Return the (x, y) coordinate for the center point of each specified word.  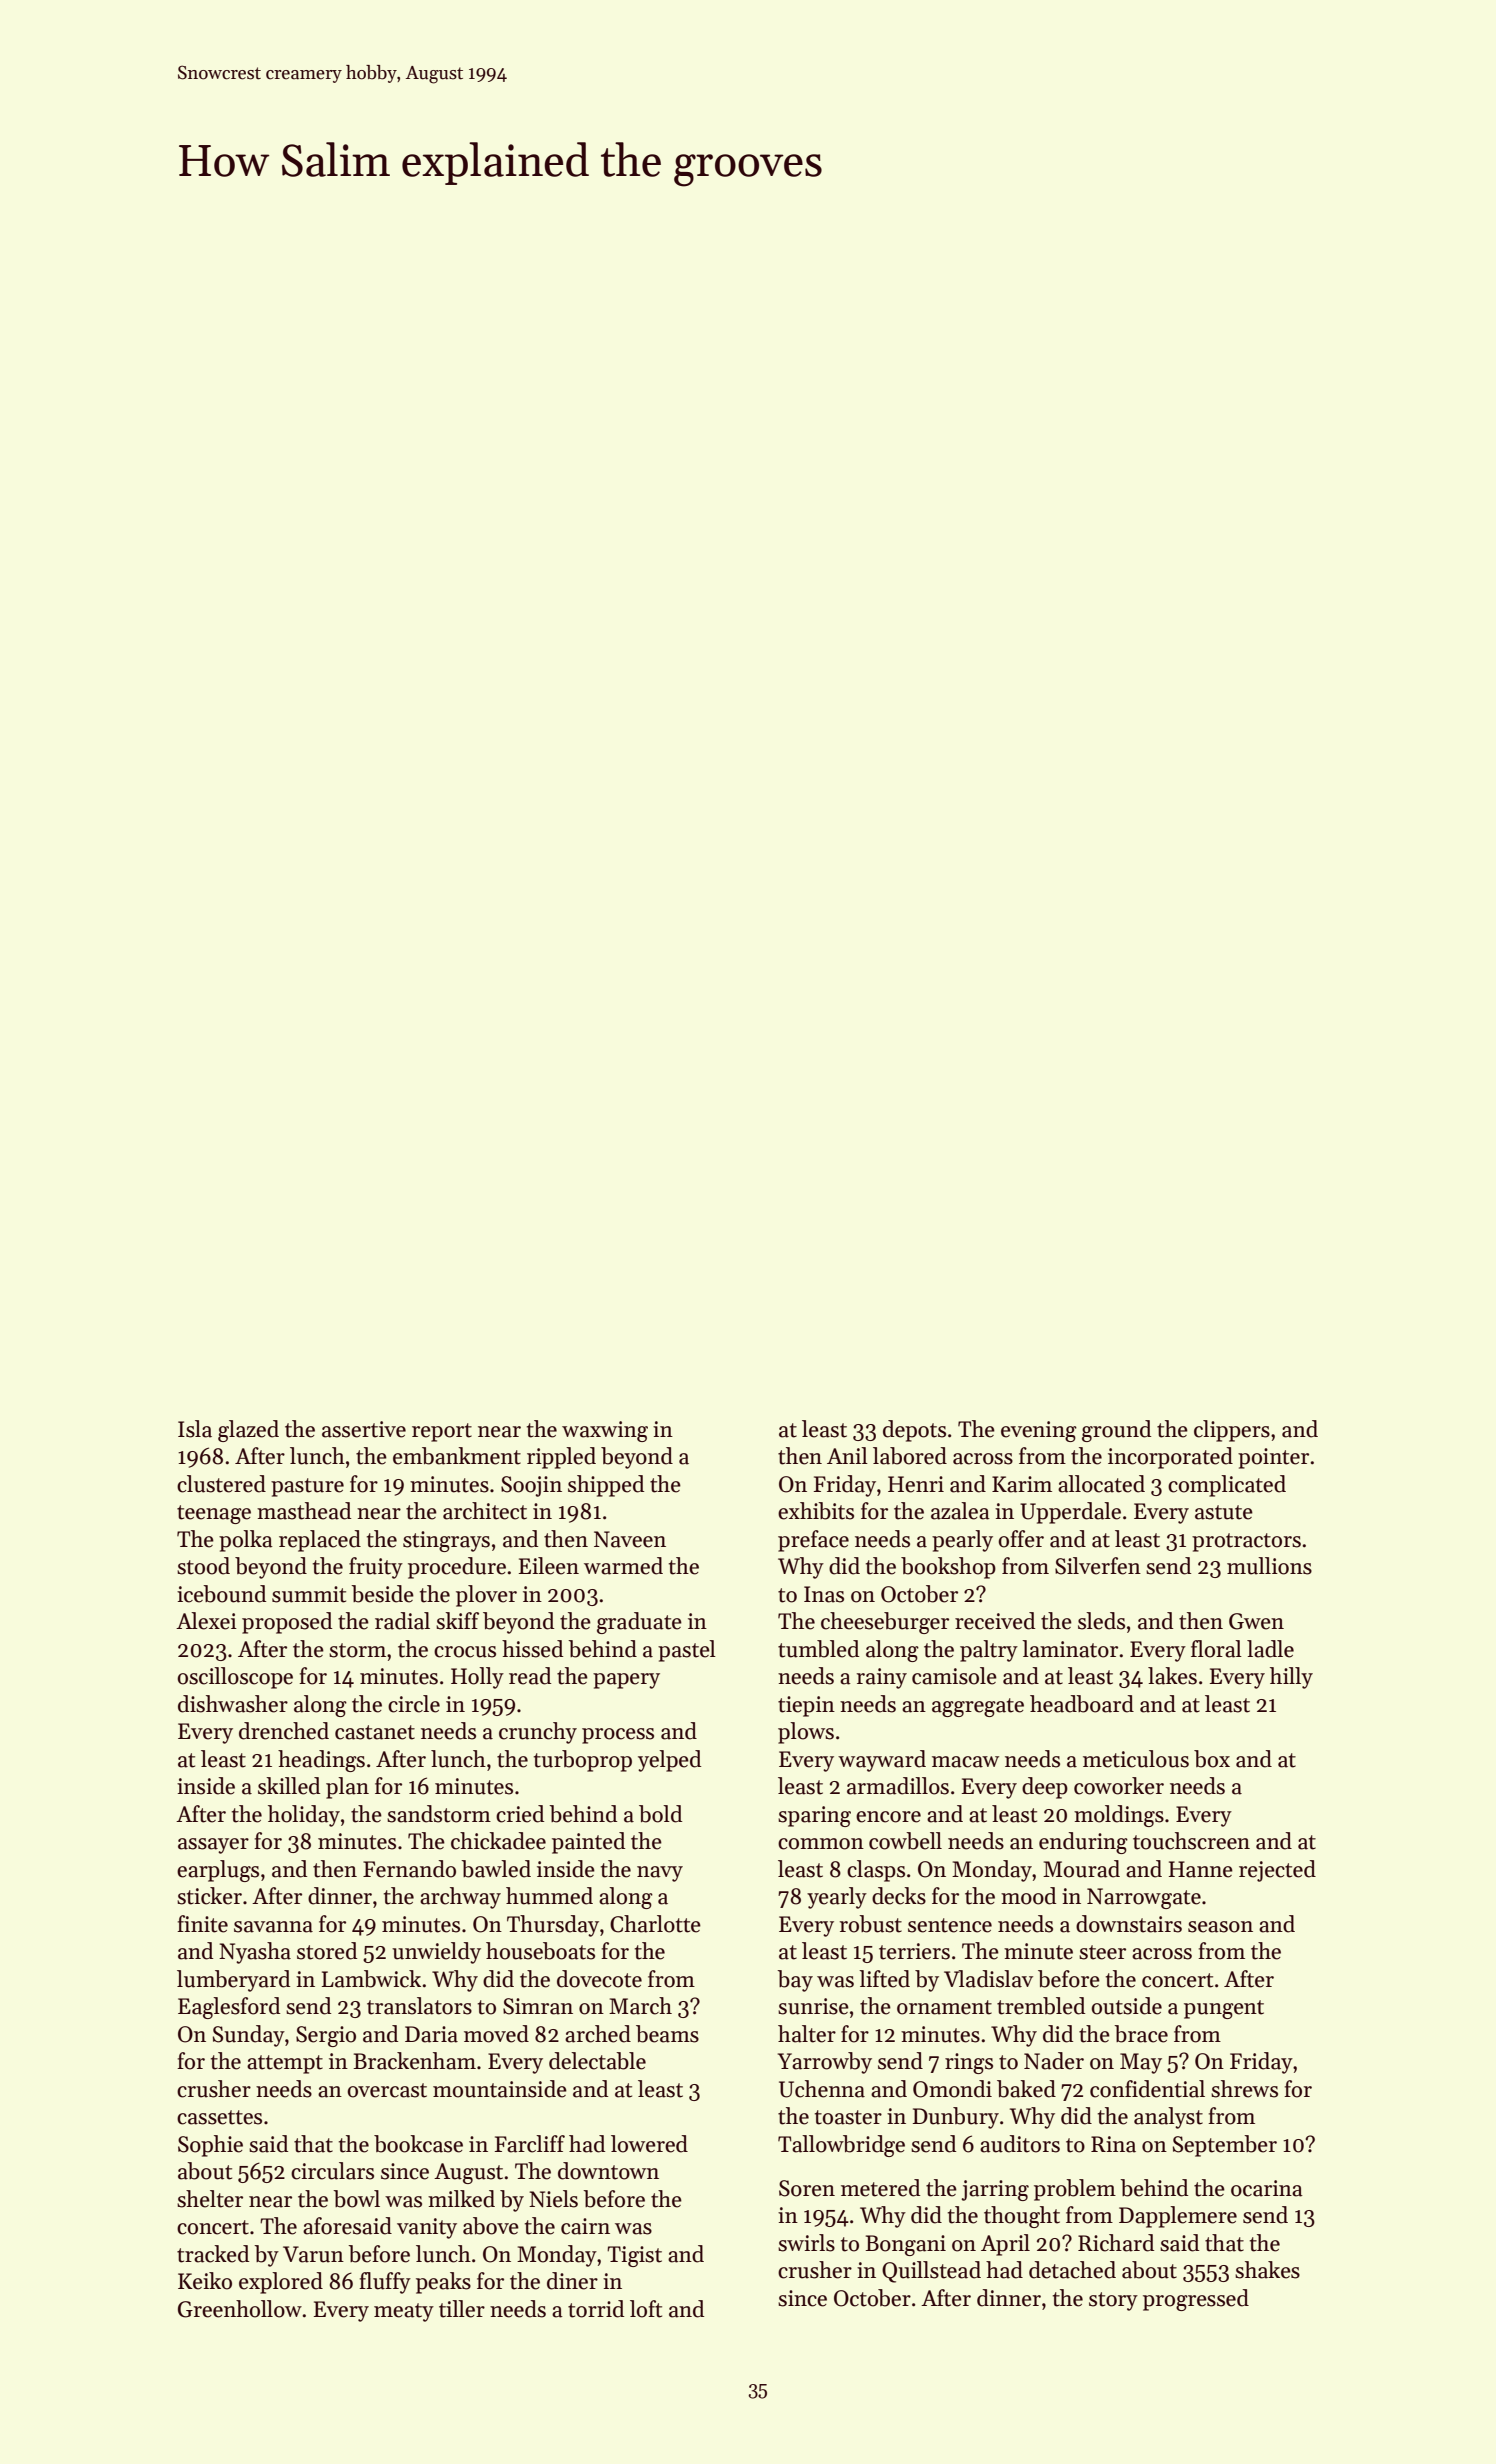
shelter (210, 2199)
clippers (1232, 1431)
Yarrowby (825, 2063)
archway (460, 1898)
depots (914, 1431)
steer (1102, 1952)
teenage (214, 1514)
